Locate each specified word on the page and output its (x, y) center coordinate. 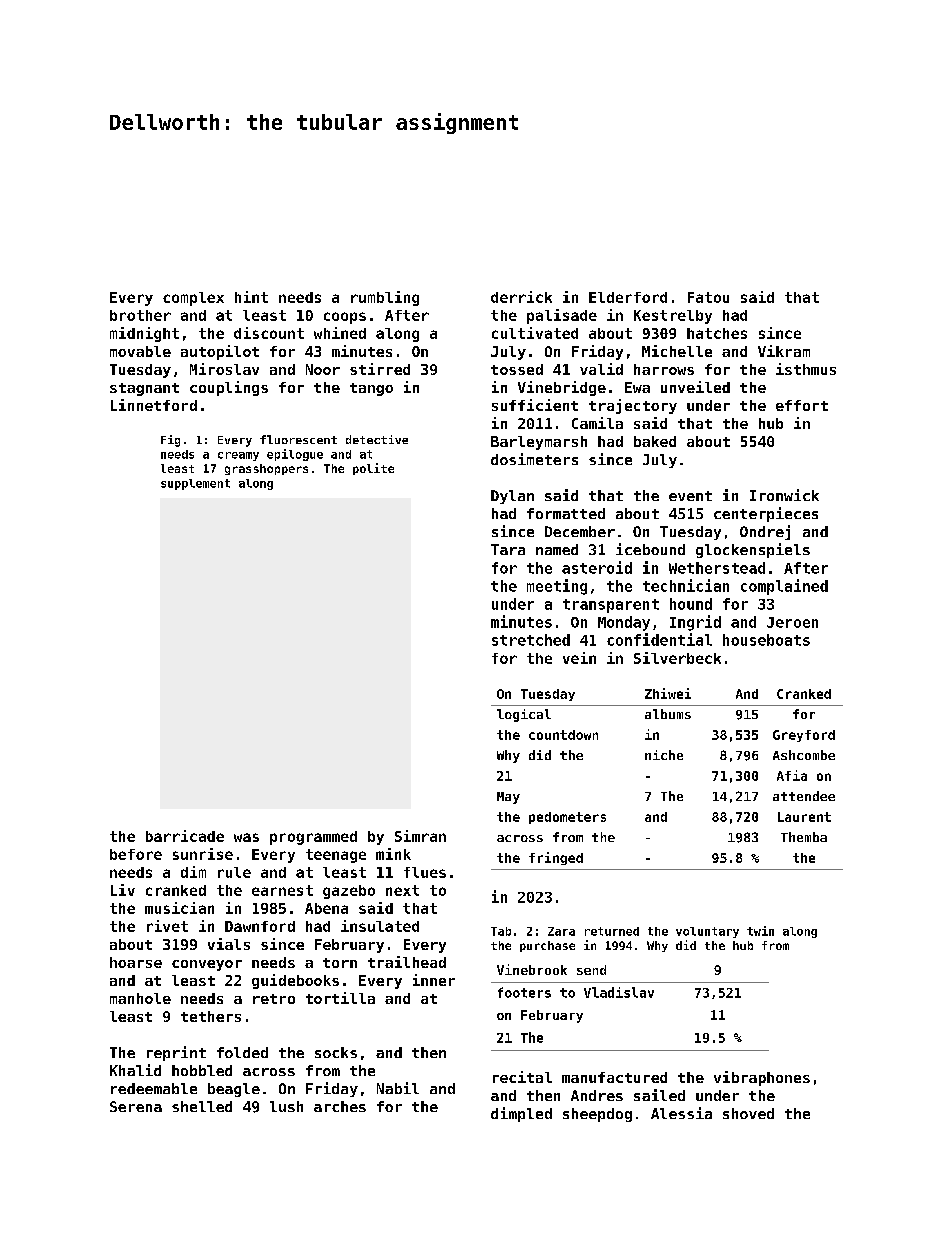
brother (140, 315)
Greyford (804, 736)
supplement (195, 484)
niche (664, 755)
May (508, 798)
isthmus (806, 369)
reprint (176, 1053)
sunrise (203, 854)
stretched (531, 640)
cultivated (535, 333)
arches (340, 1106)
